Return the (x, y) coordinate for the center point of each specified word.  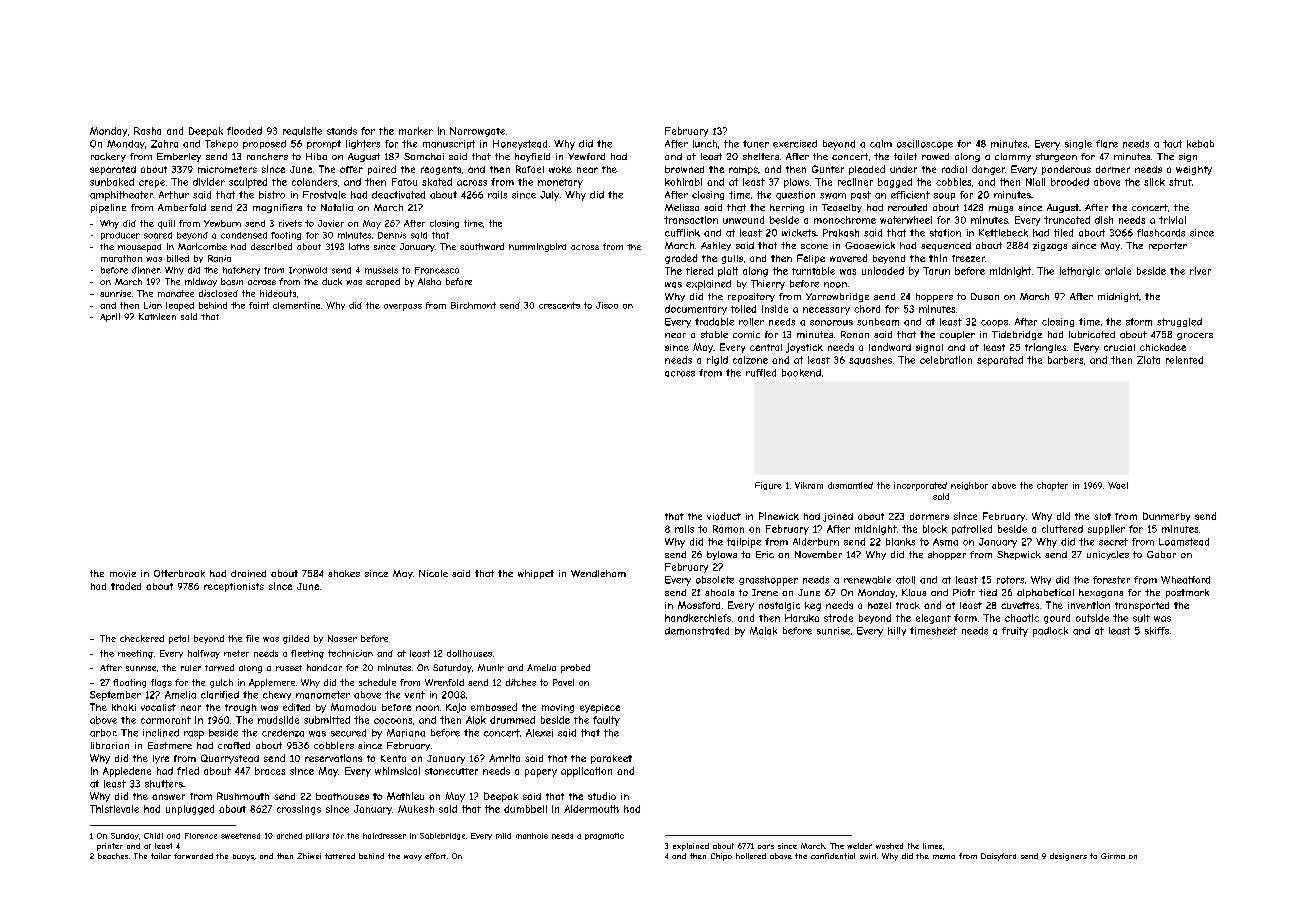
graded (681, 259)
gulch (221, 683)
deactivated (398, 195)
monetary (560, 183)
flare (1107, 144)
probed (575, 668)
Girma (1113, 856)
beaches (113, 856)
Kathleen (157, 316)
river (1200, 271)
